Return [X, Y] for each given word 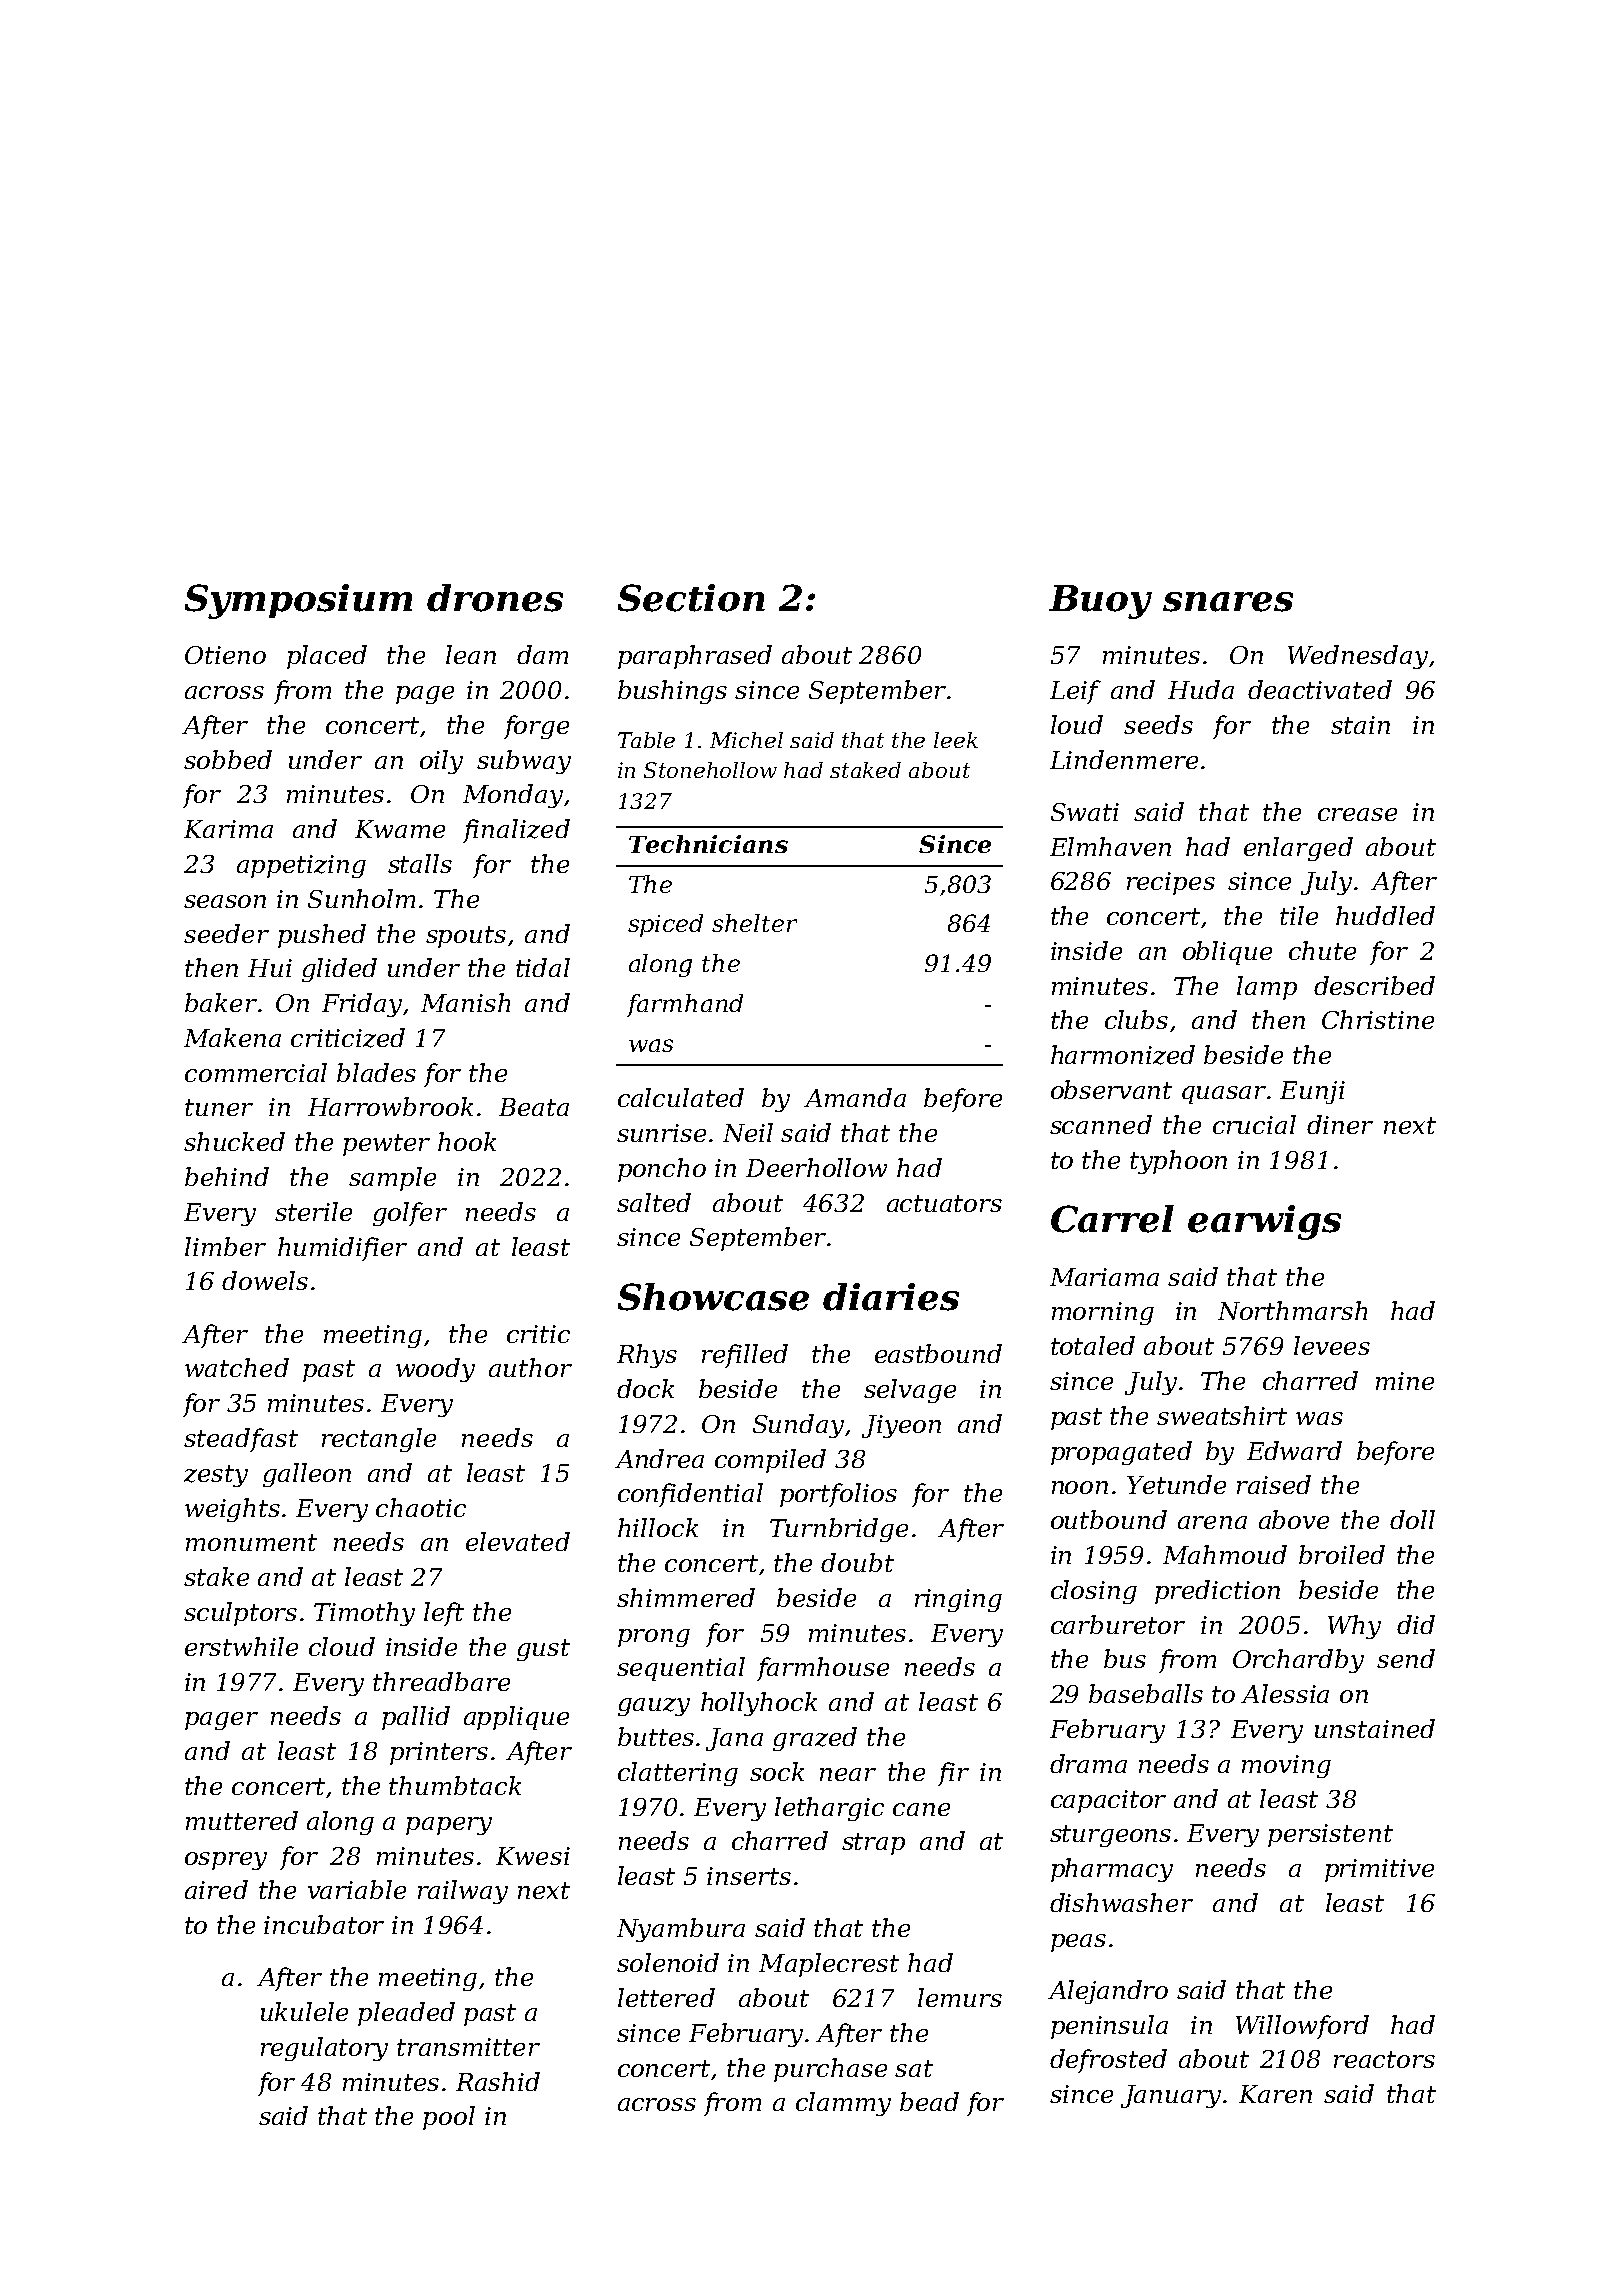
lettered [666, 1997]
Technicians [708, 844]
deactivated [1320, 689]
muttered [242, 1820]
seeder [226, 933]
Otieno [225, 655]
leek [956, 740]
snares [1228, 602]
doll [1412, 1519]
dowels [265, 1280]
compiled [770, 1461]
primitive [1379, 1870]
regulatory [324, 2049]
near [848, 1774]
